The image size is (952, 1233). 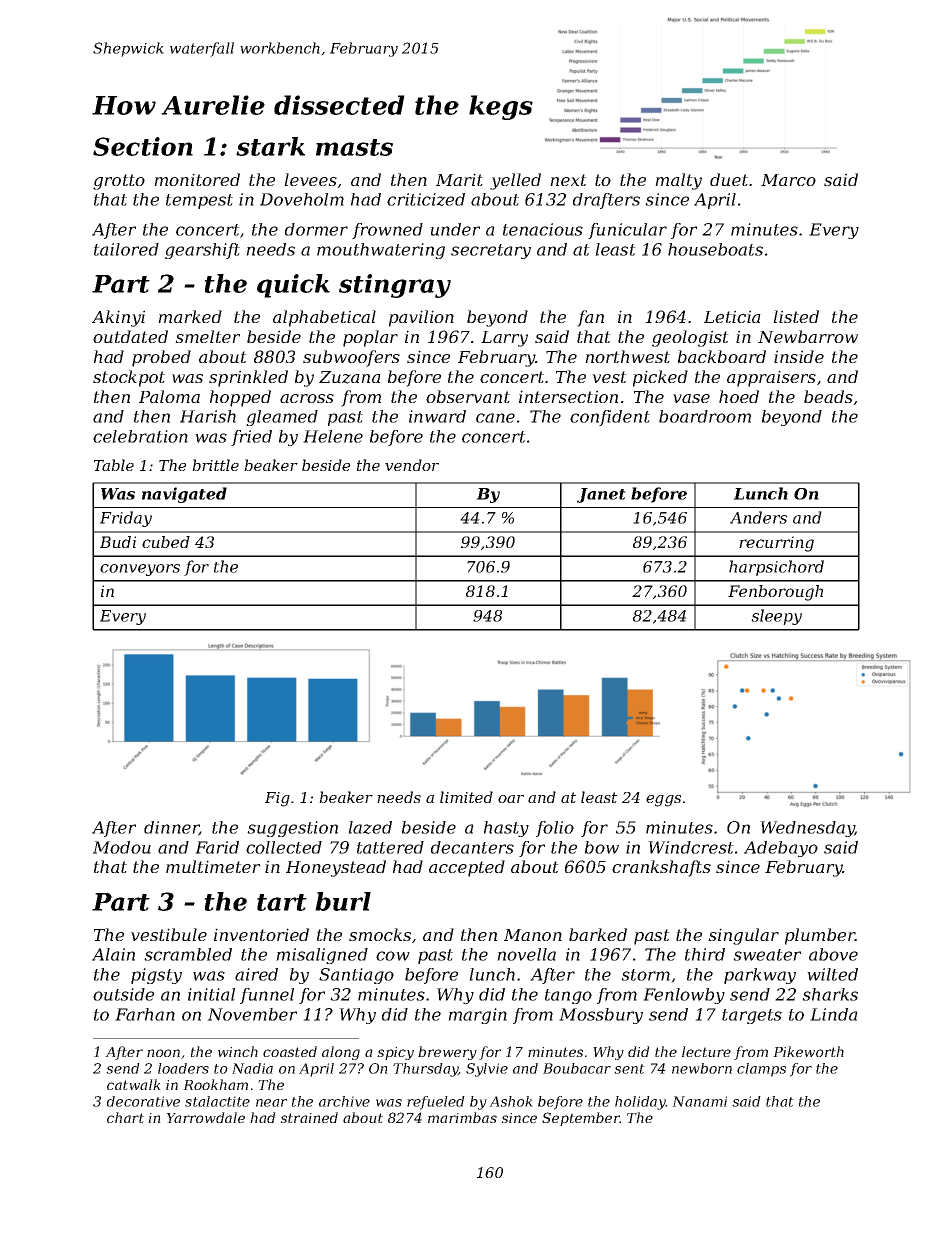 What do you see at coordinates (119, 182) in the page?
I see `grotto` at bounding box center [119, 182].
